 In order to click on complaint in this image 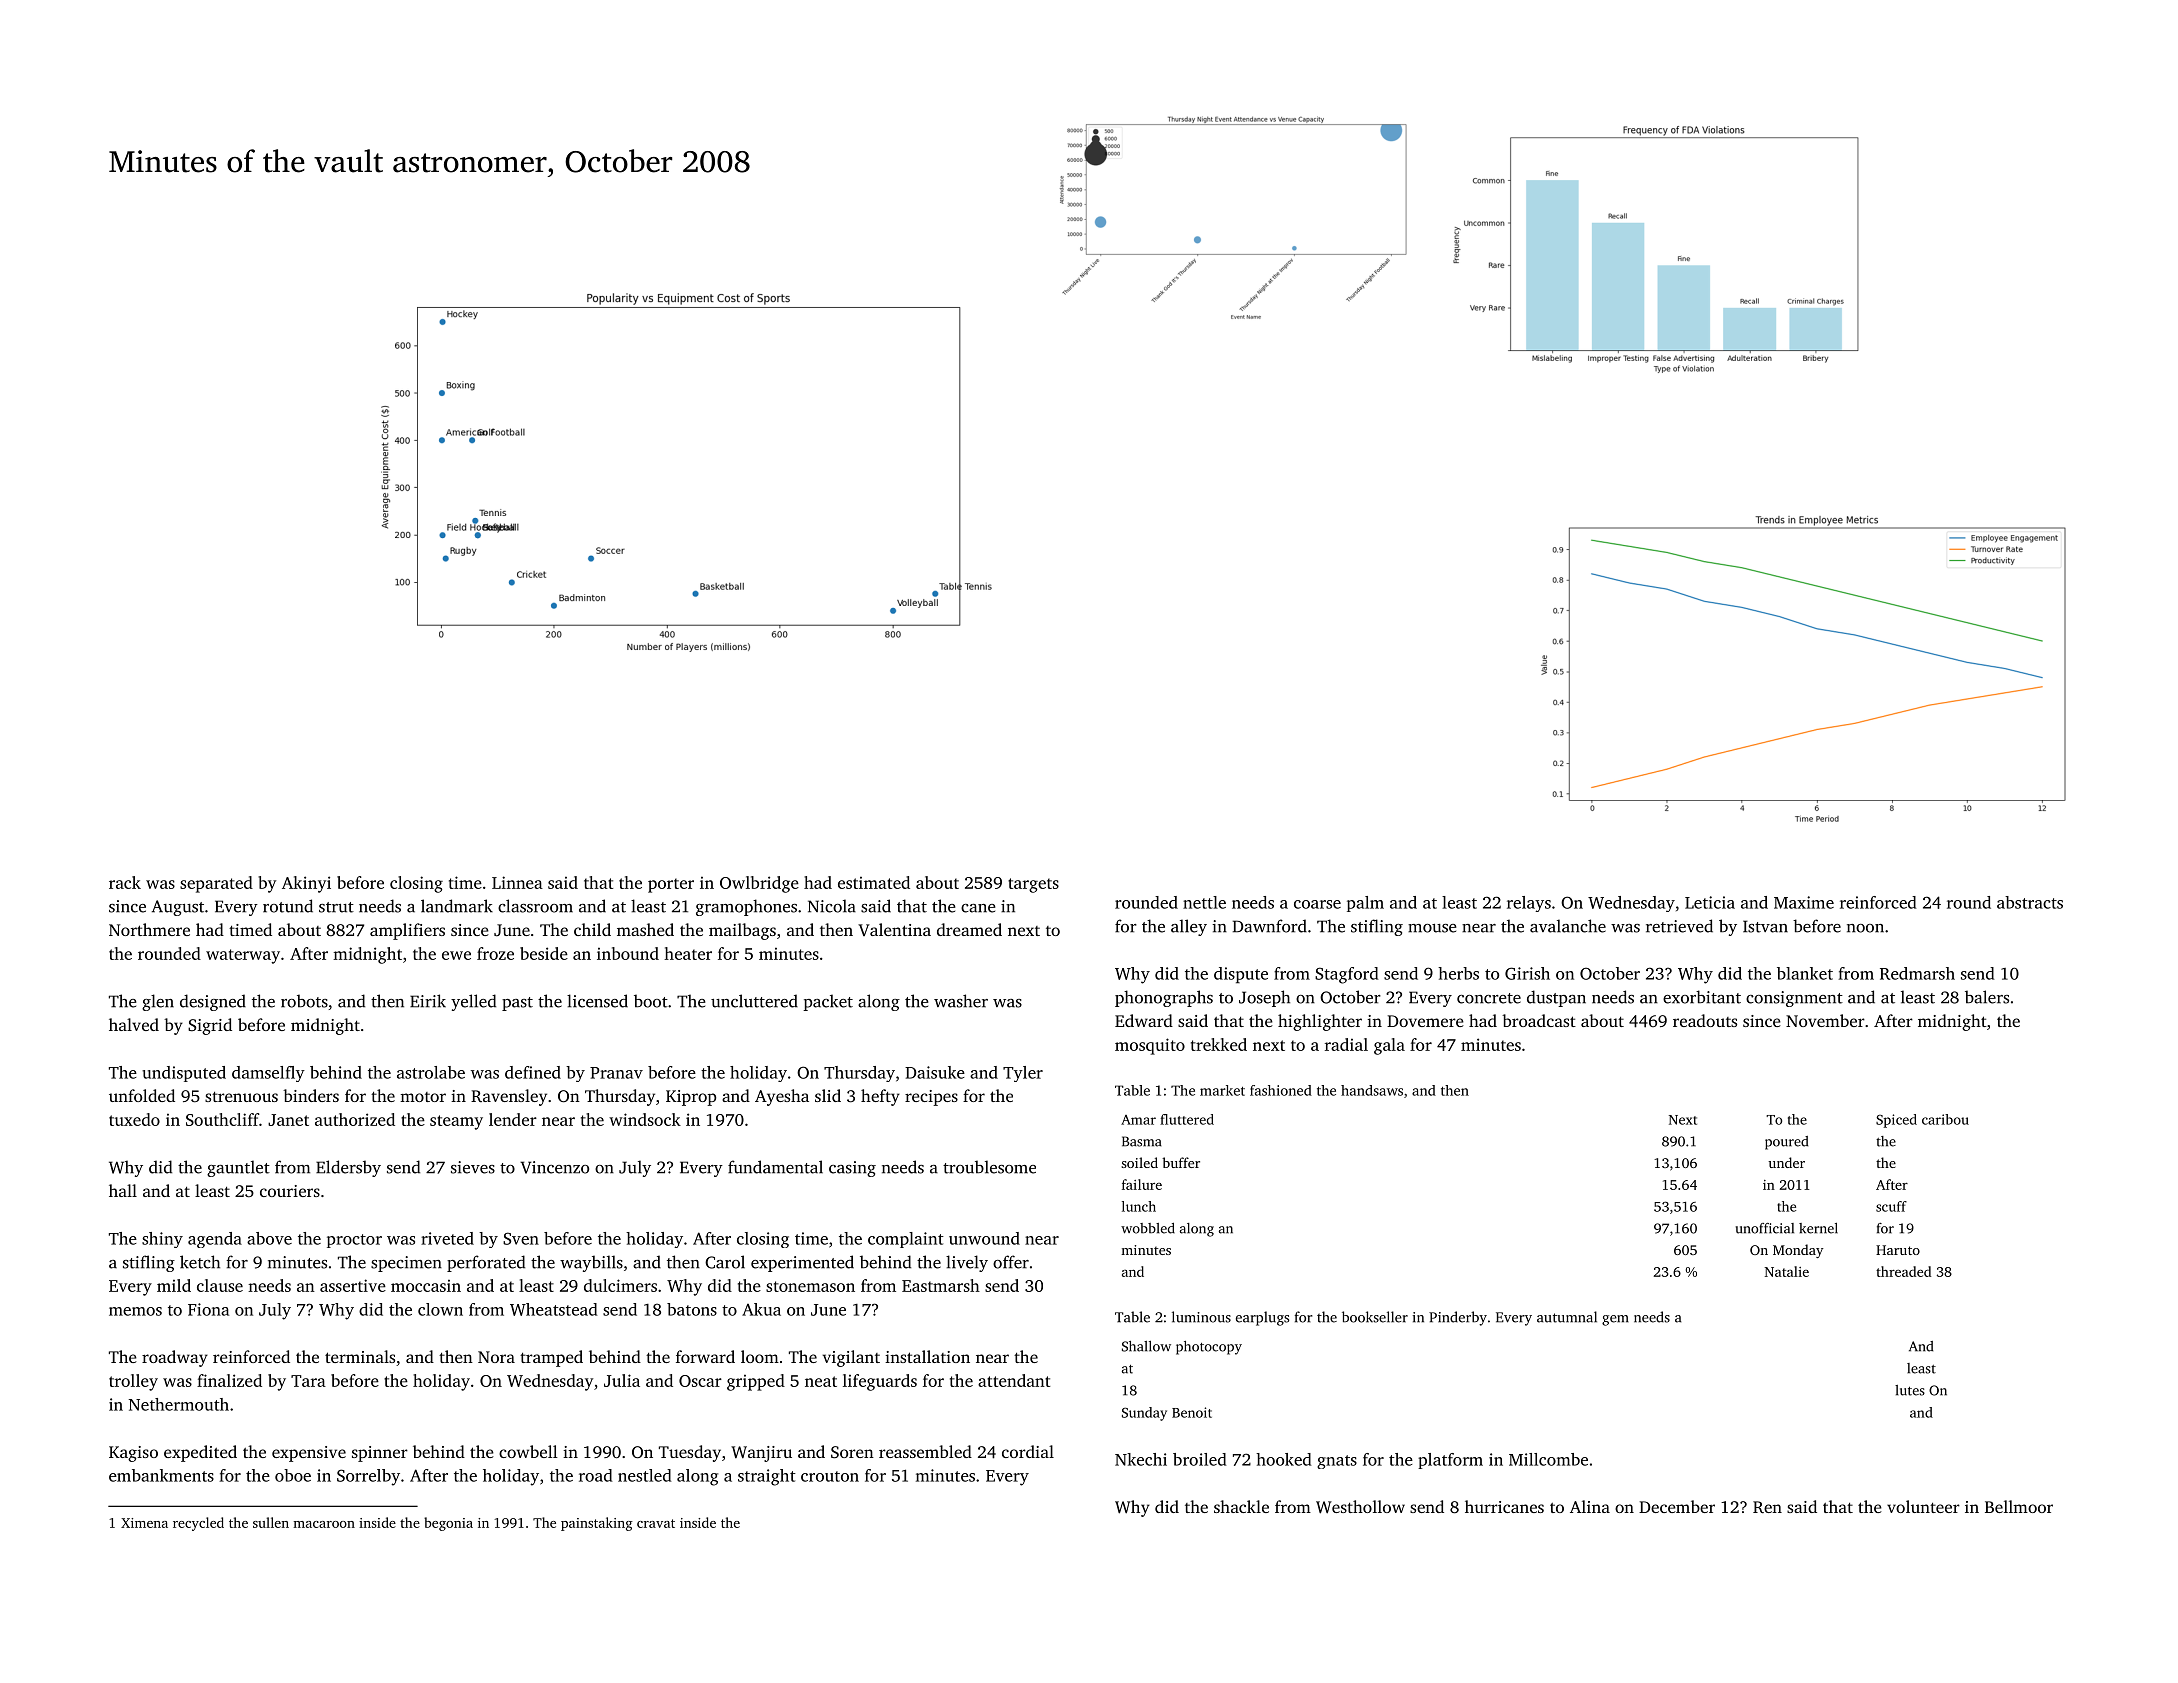, I will do `click(906, 1240)`.
